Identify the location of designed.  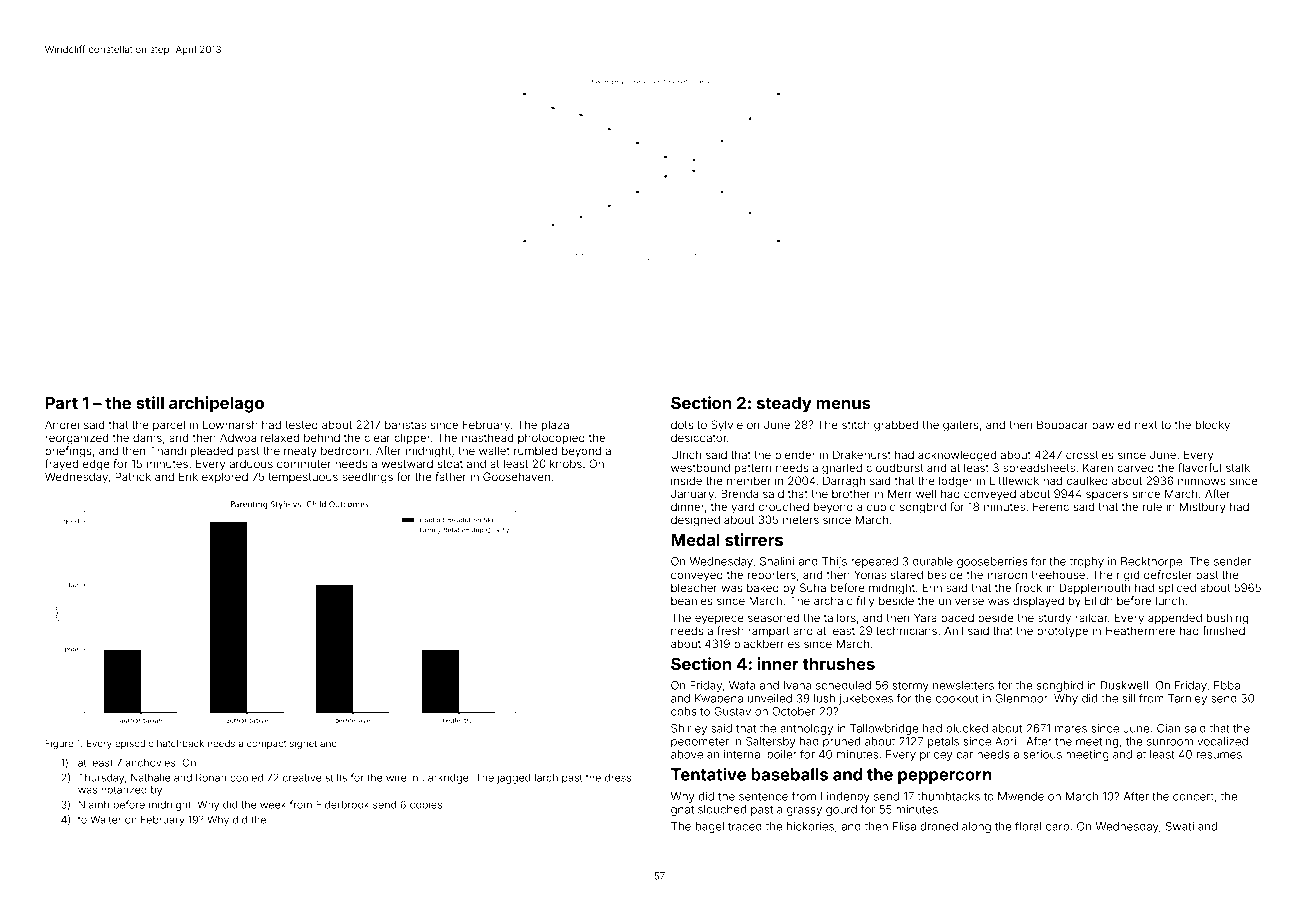
(695, 521).
